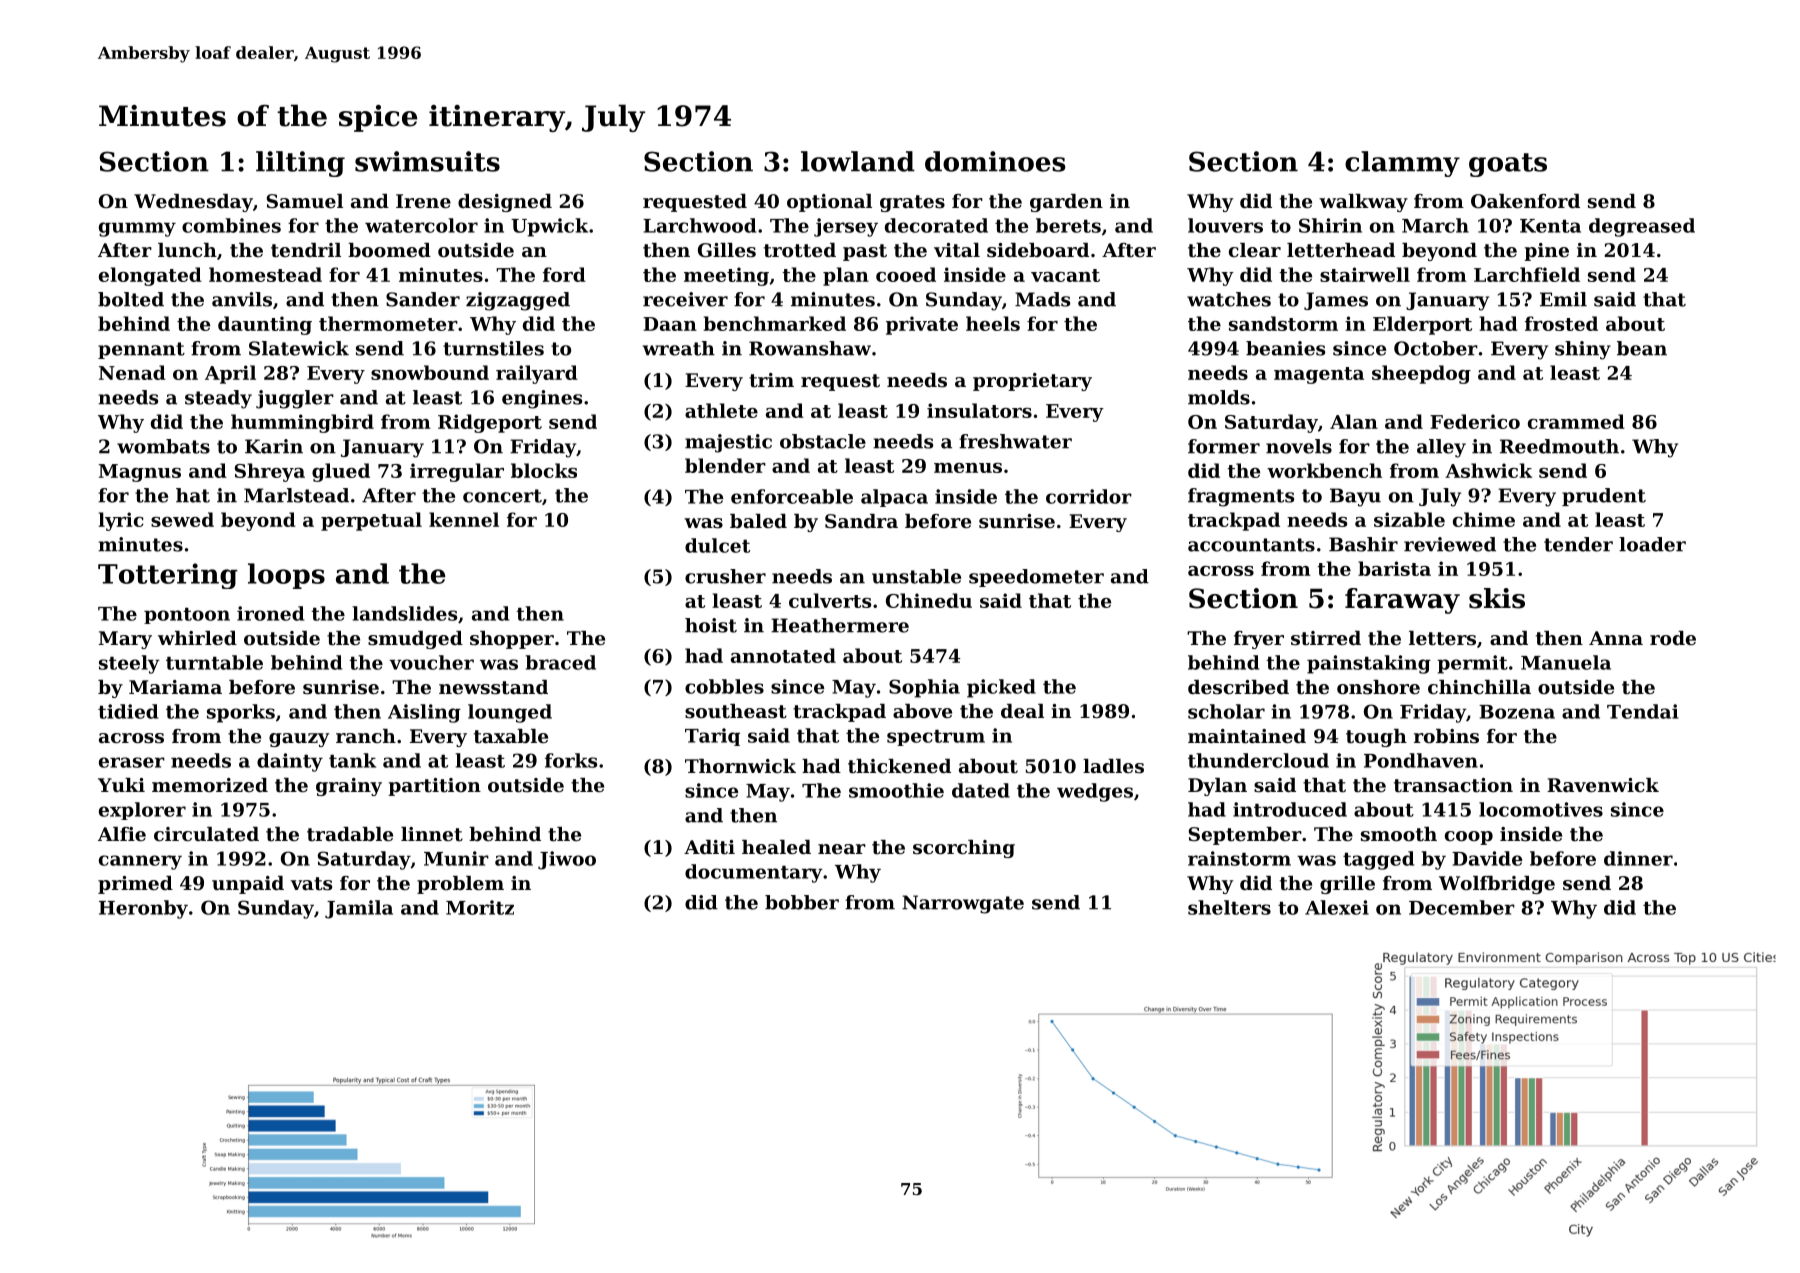  What do you see at coordinates (137, 229) in the screenshot?
I see `gummy` at bounding box center [137, 229].
